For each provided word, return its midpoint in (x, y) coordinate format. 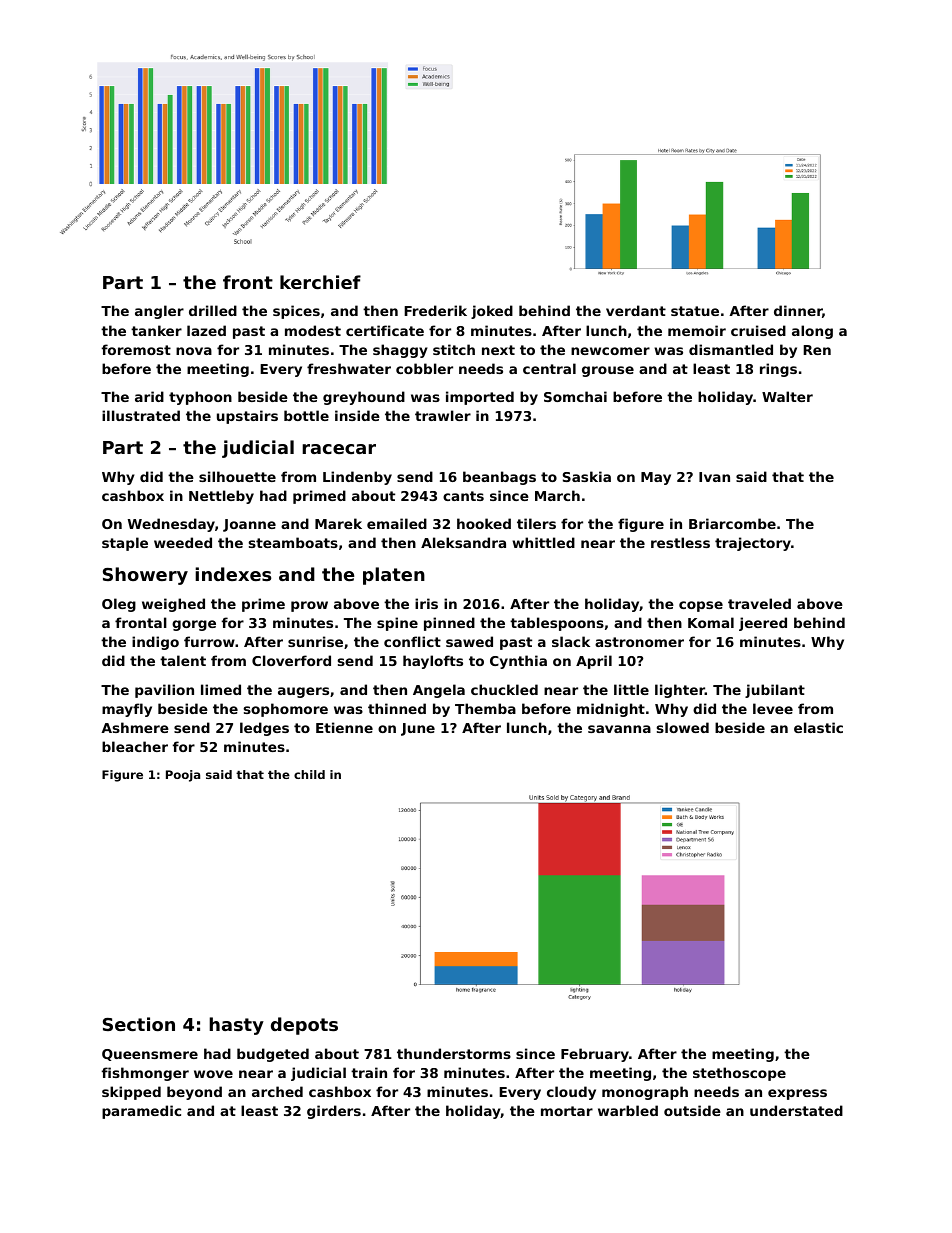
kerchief (320, 282)
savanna (619, 729)
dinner (798, 310)
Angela (439, 691)
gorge (194, 625)
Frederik (435, 310)
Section (139, 1024)
